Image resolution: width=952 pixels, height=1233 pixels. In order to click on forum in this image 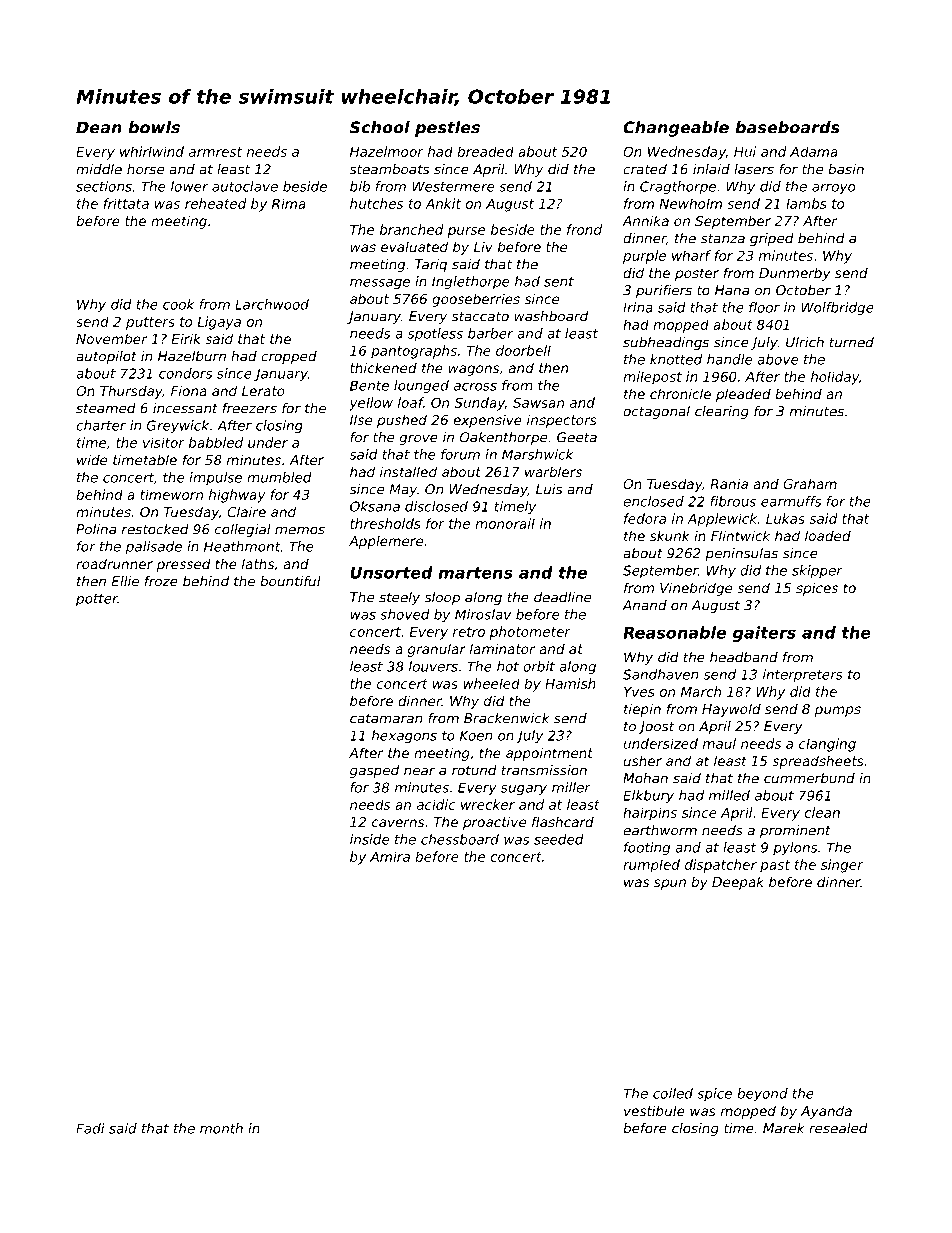, I will do `click(460, 454)`.
